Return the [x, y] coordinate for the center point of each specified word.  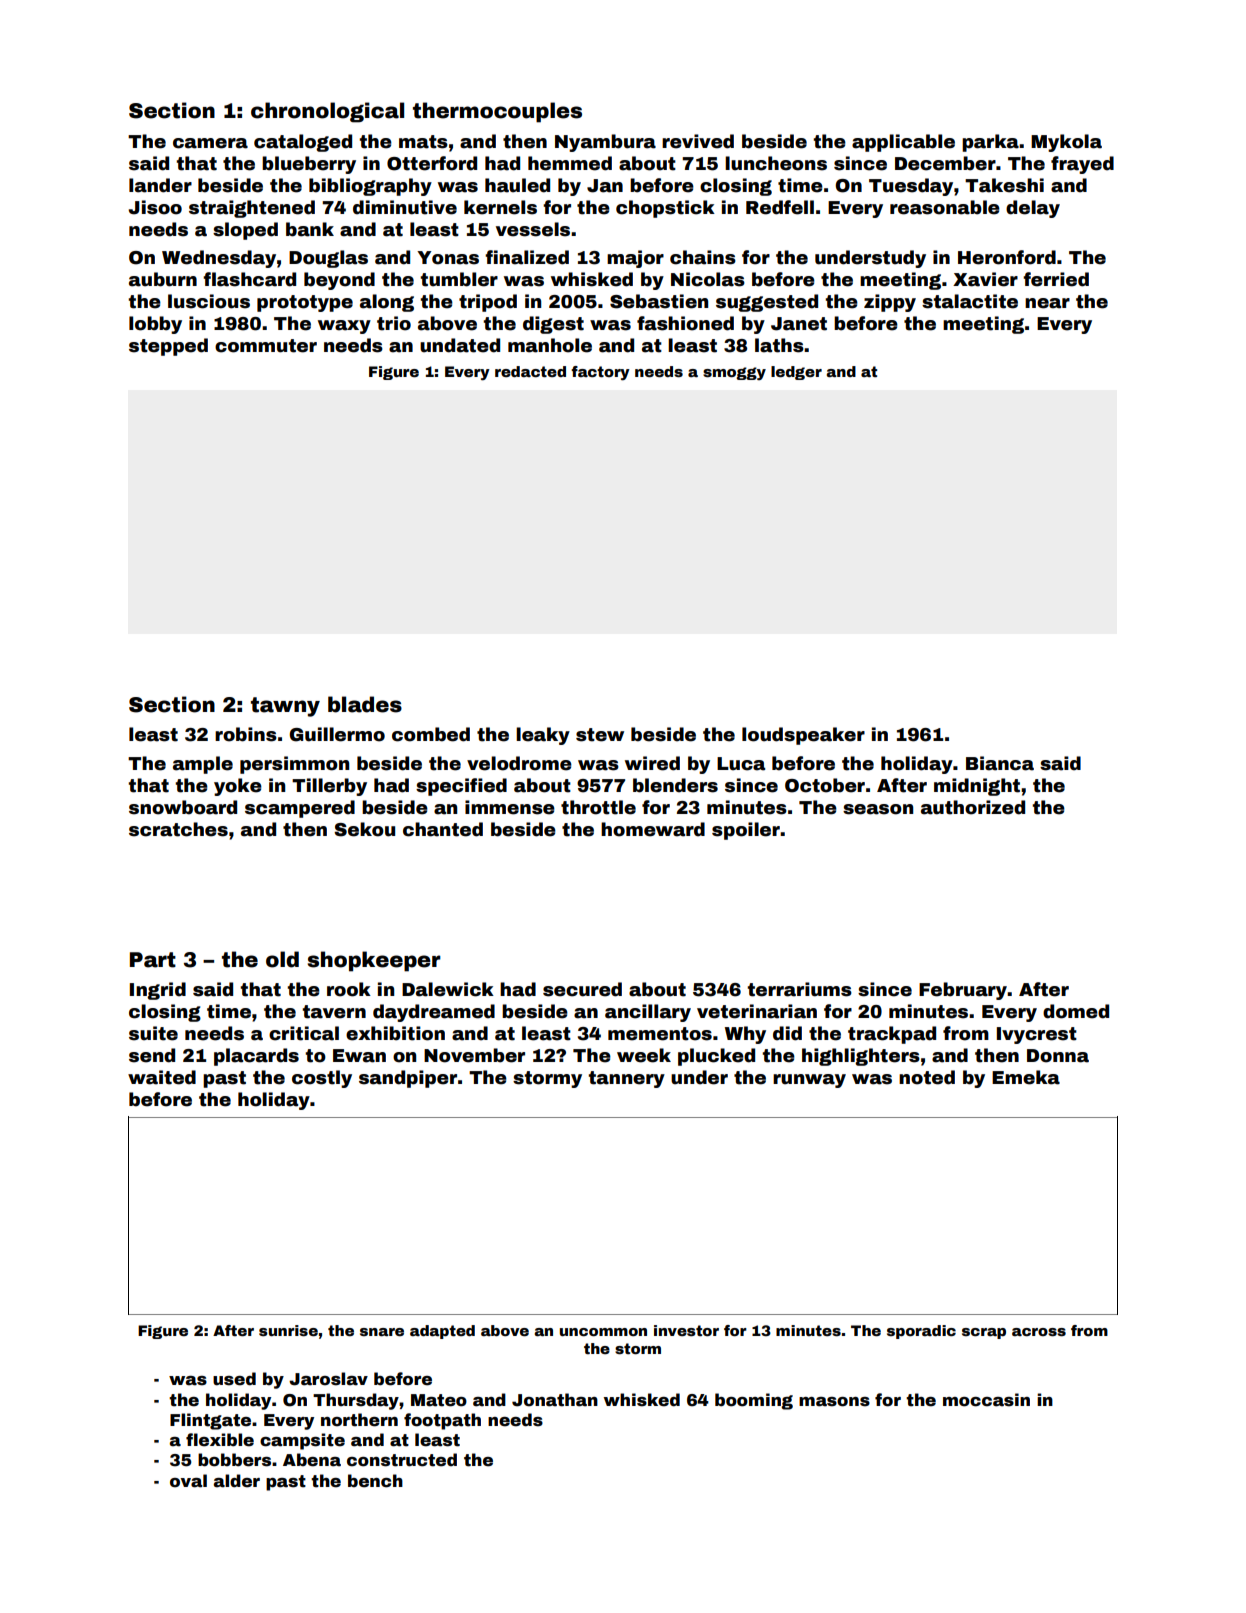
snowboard [183, 807]
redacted [530, 371]
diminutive [405, 207]
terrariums [799, 989]
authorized [973, 807]
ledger [796, 373]
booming [754, 1401]
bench [375, 1481]
